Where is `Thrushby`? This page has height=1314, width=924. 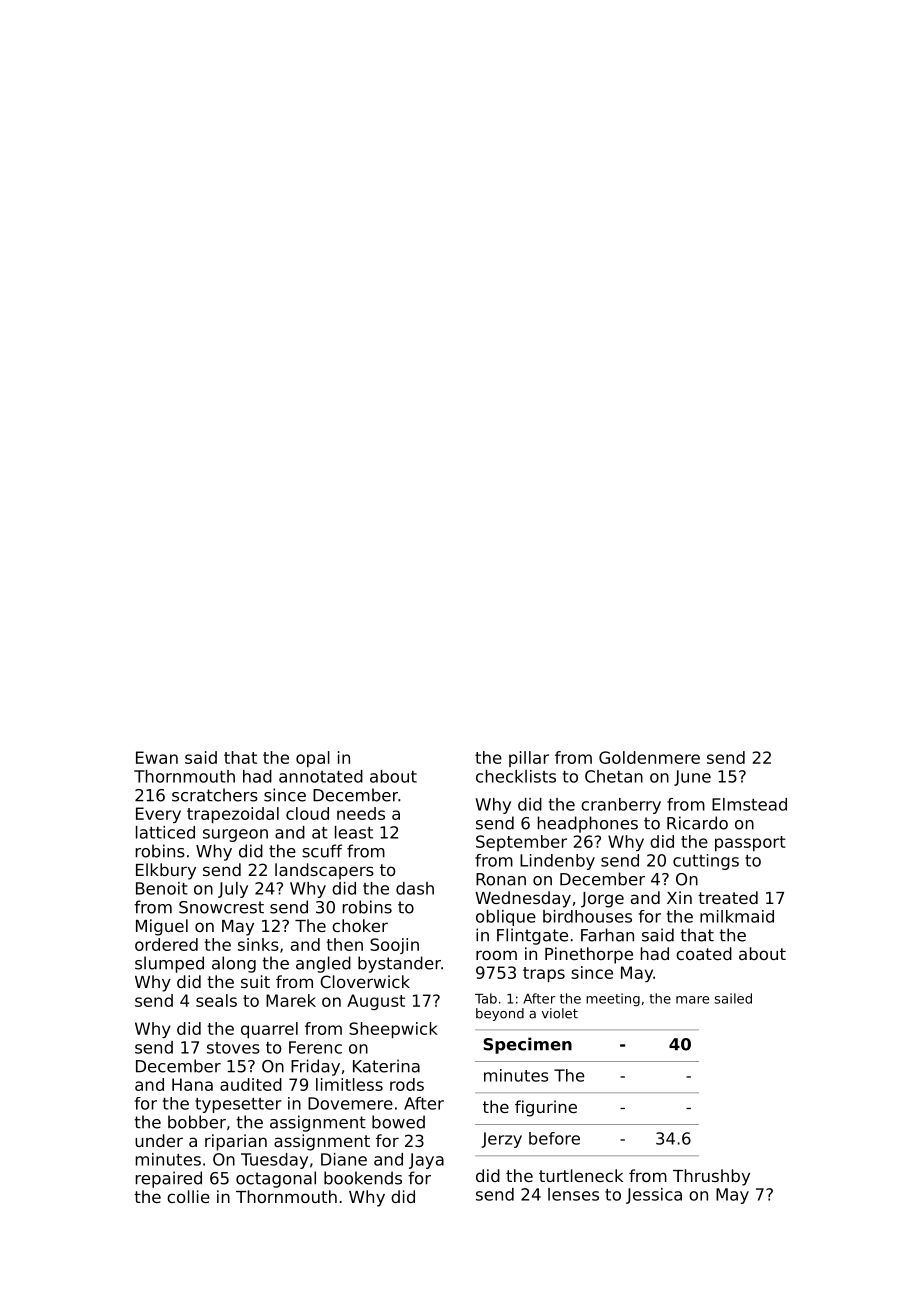
Thrushby is located at coordinates (711, 1177).
